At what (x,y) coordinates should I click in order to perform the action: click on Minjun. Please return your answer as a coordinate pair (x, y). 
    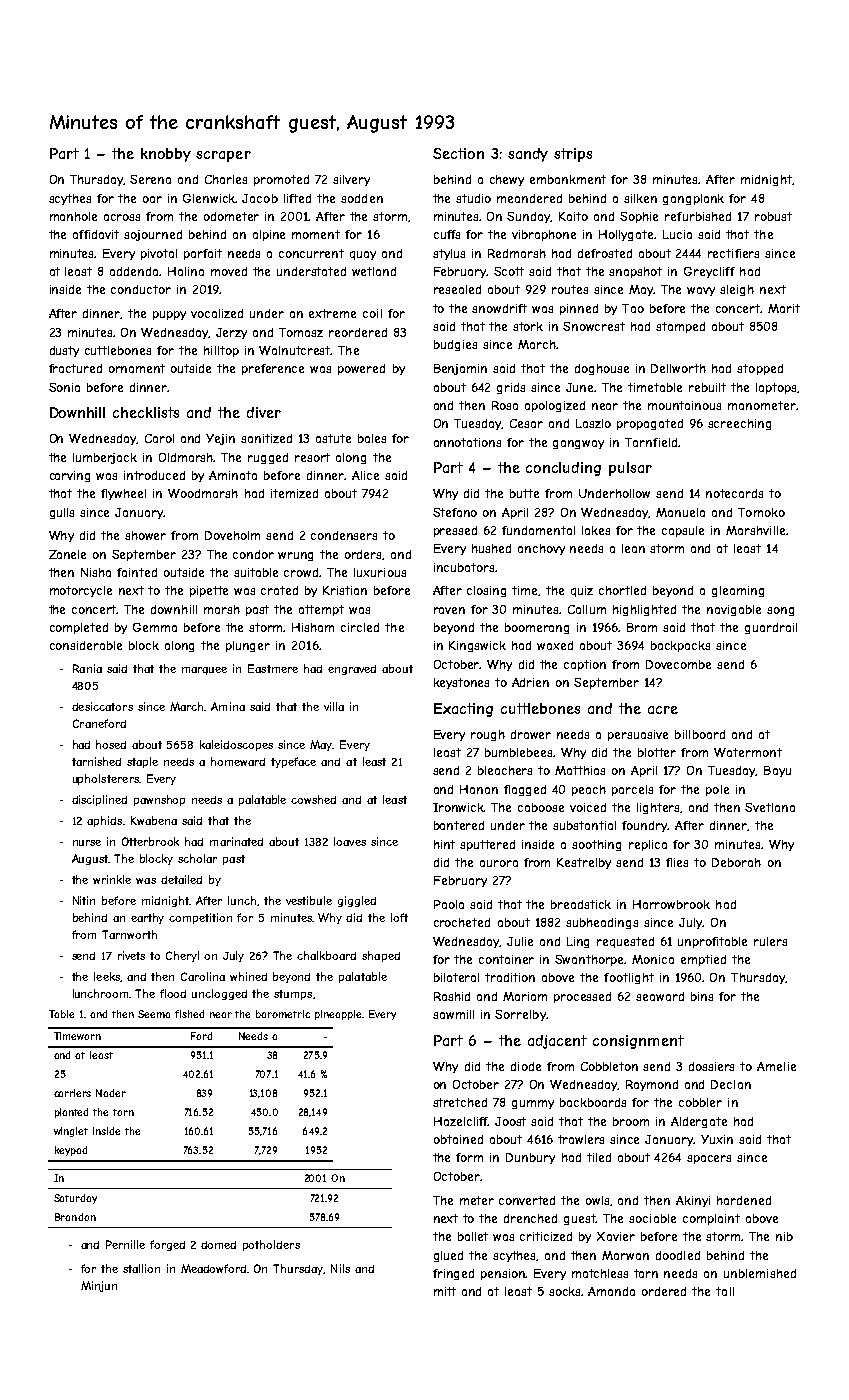
    Looking at the image, I should click on (99, 1286).
